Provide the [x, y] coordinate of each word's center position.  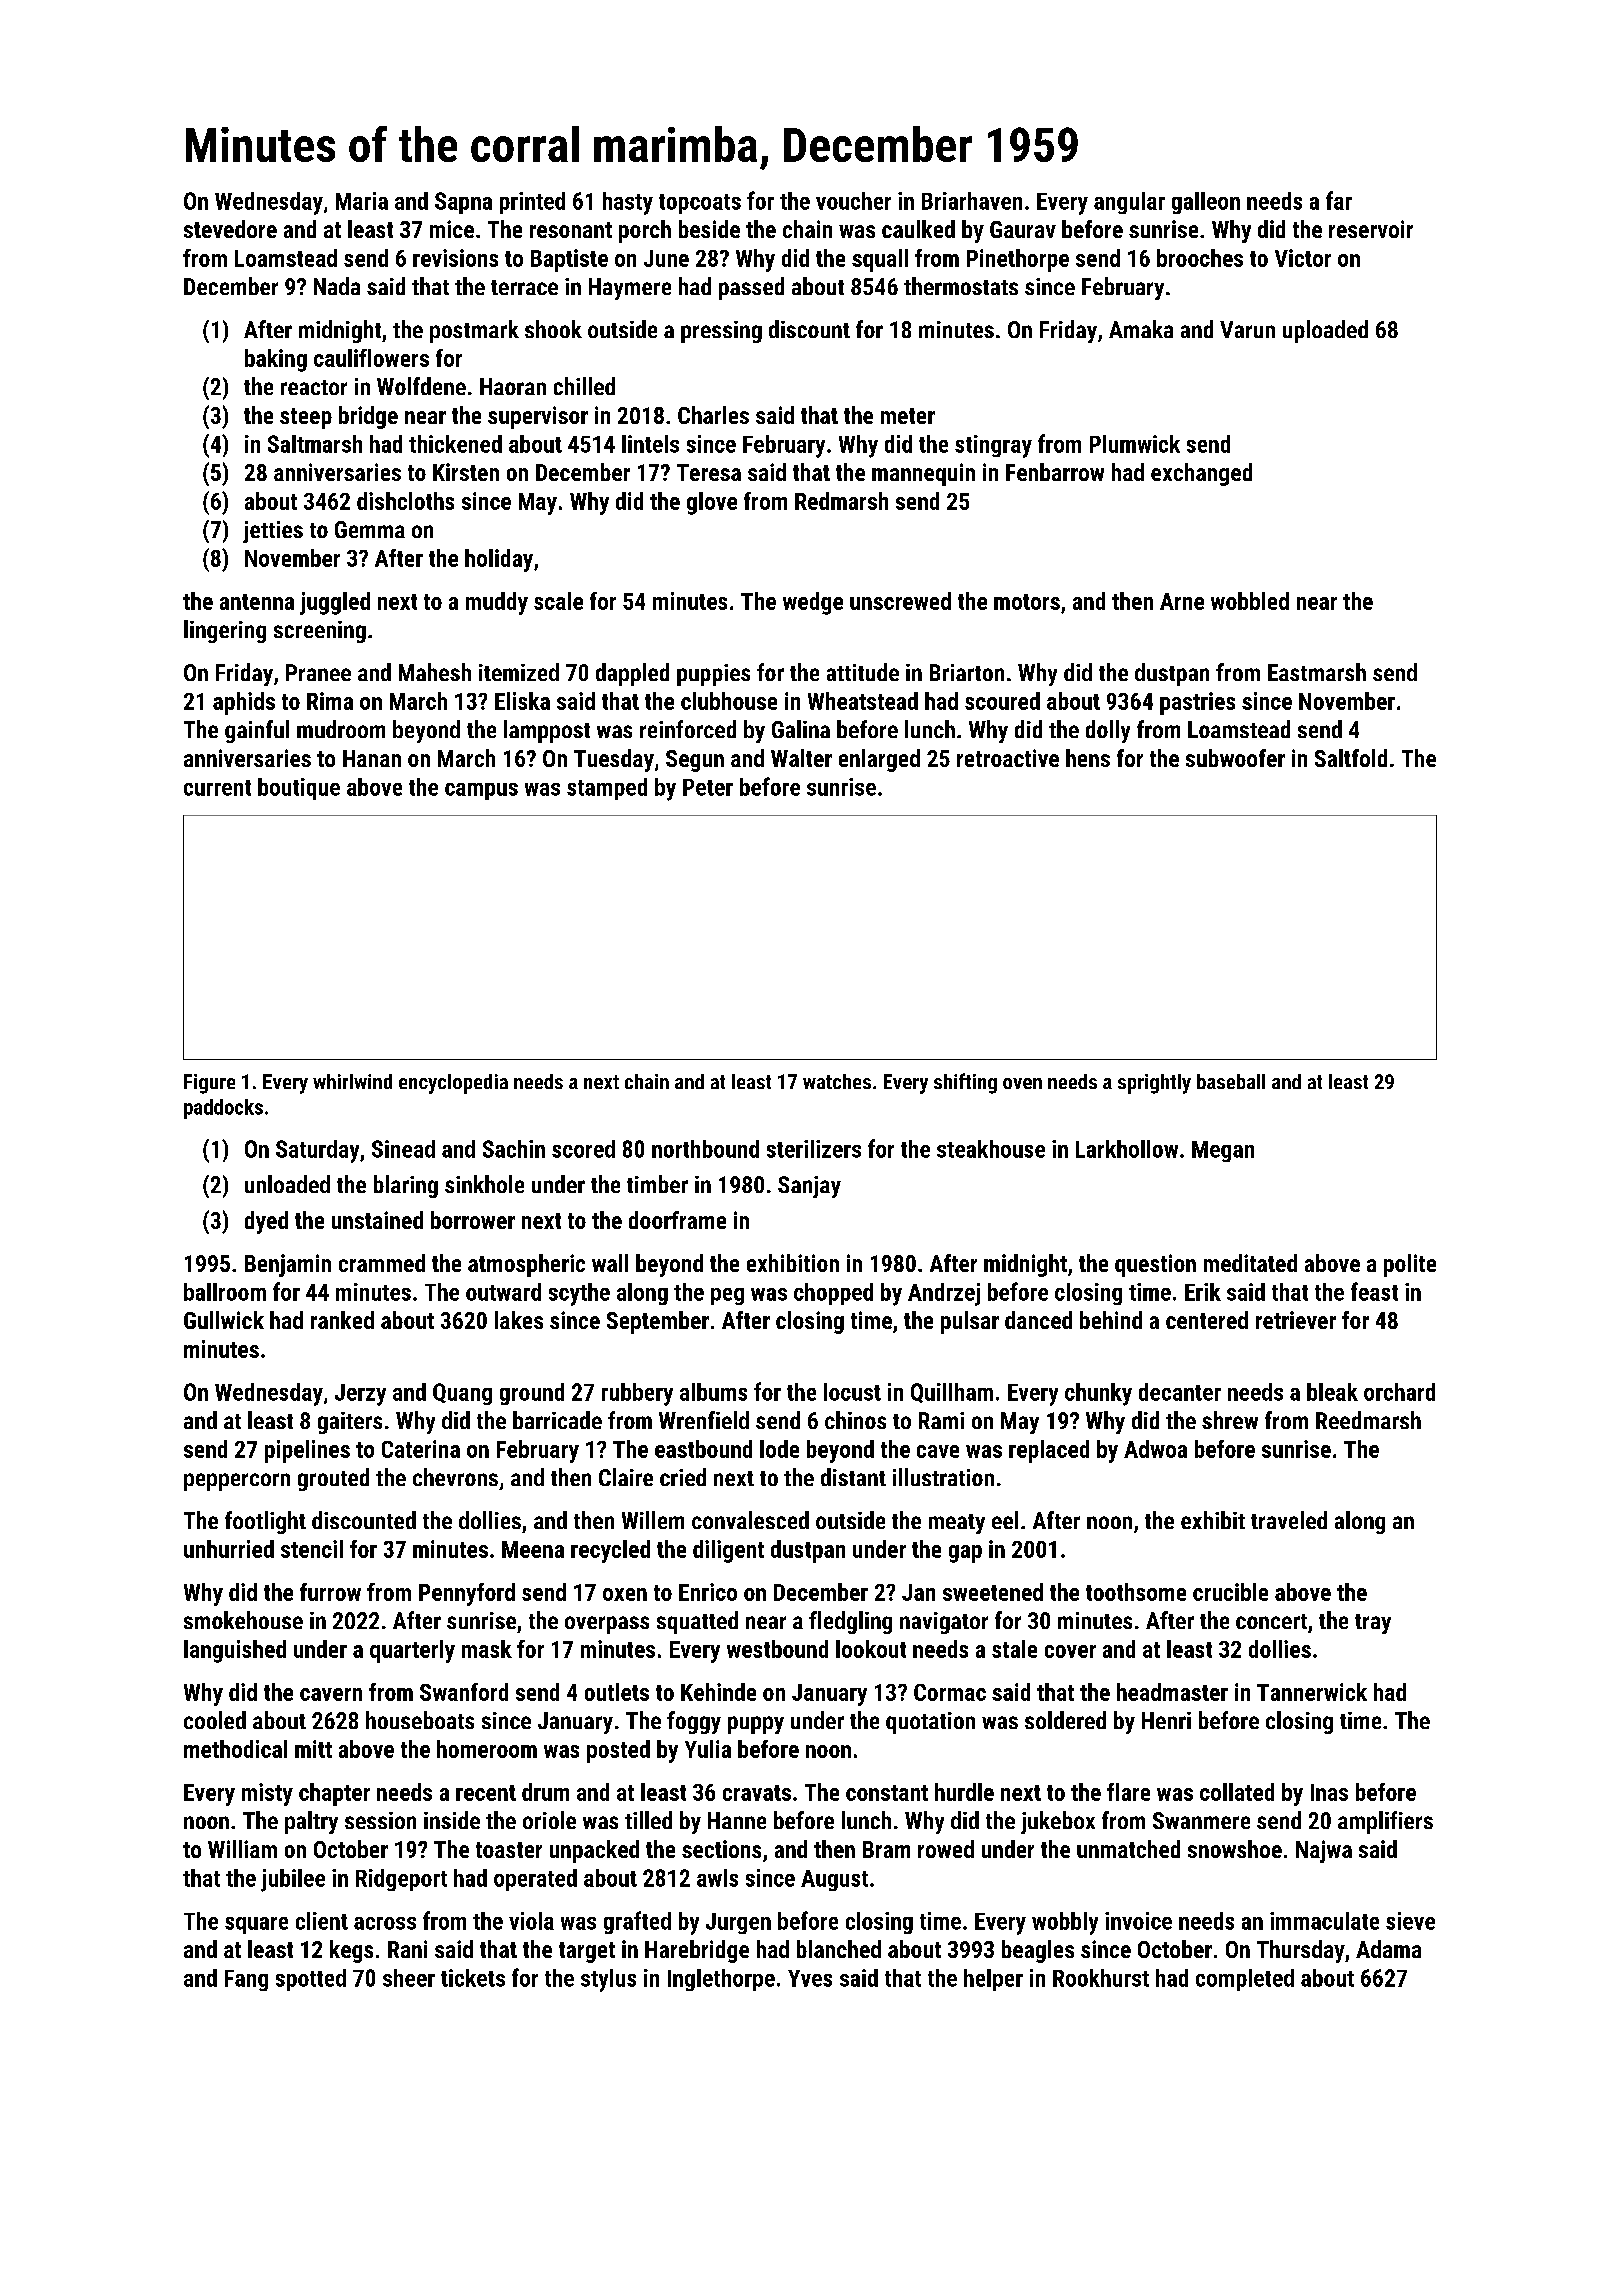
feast [1374, 1291]
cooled [215, 1720]
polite [1410, 1265]
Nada [337, 286]
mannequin [923, 474]
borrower [473, 1220]
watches [837, 1081]
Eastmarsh [1317, 672]
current [217, 788]
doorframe [677, 1220]
